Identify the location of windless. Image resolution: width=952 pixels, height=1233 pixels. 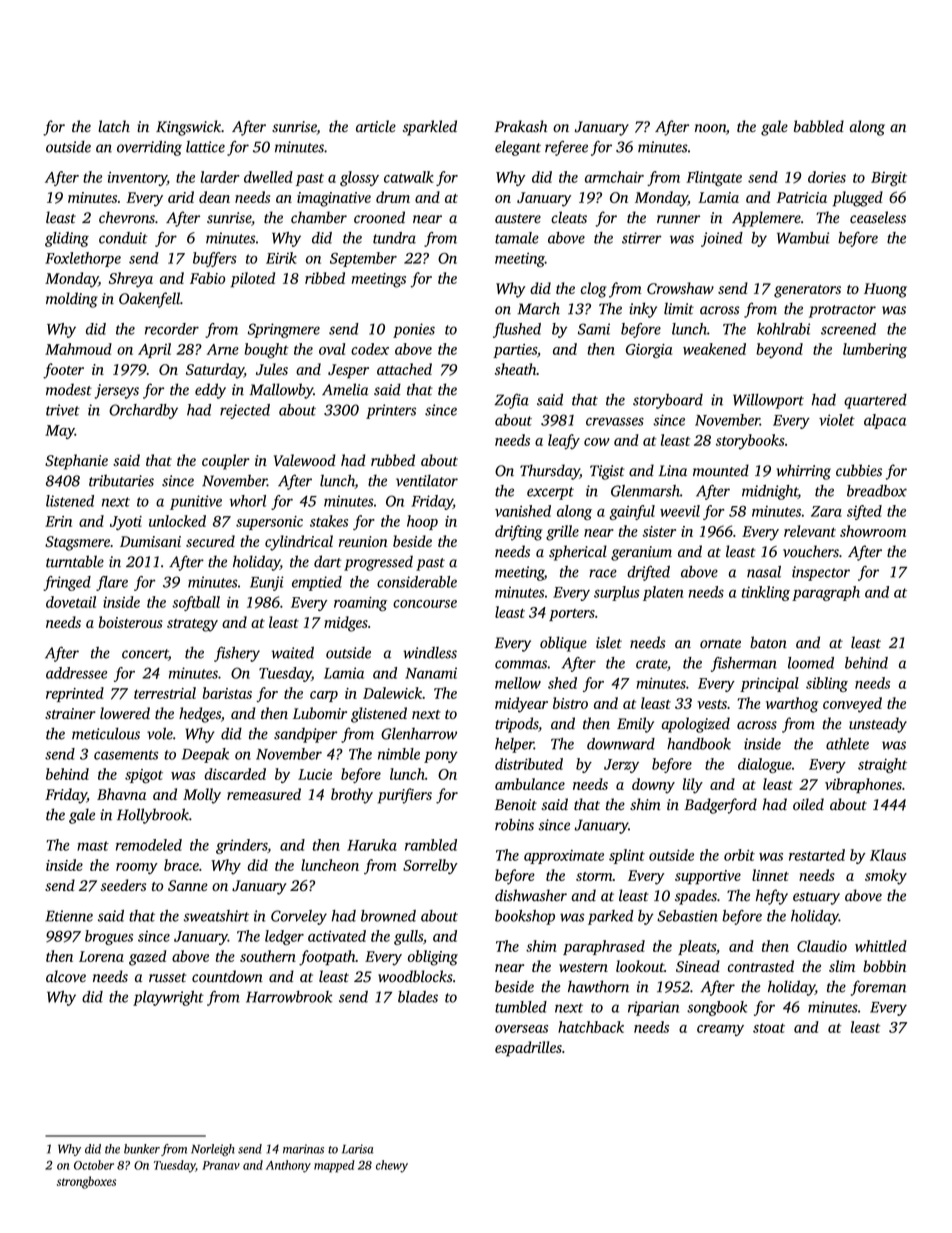
(430, 653).
